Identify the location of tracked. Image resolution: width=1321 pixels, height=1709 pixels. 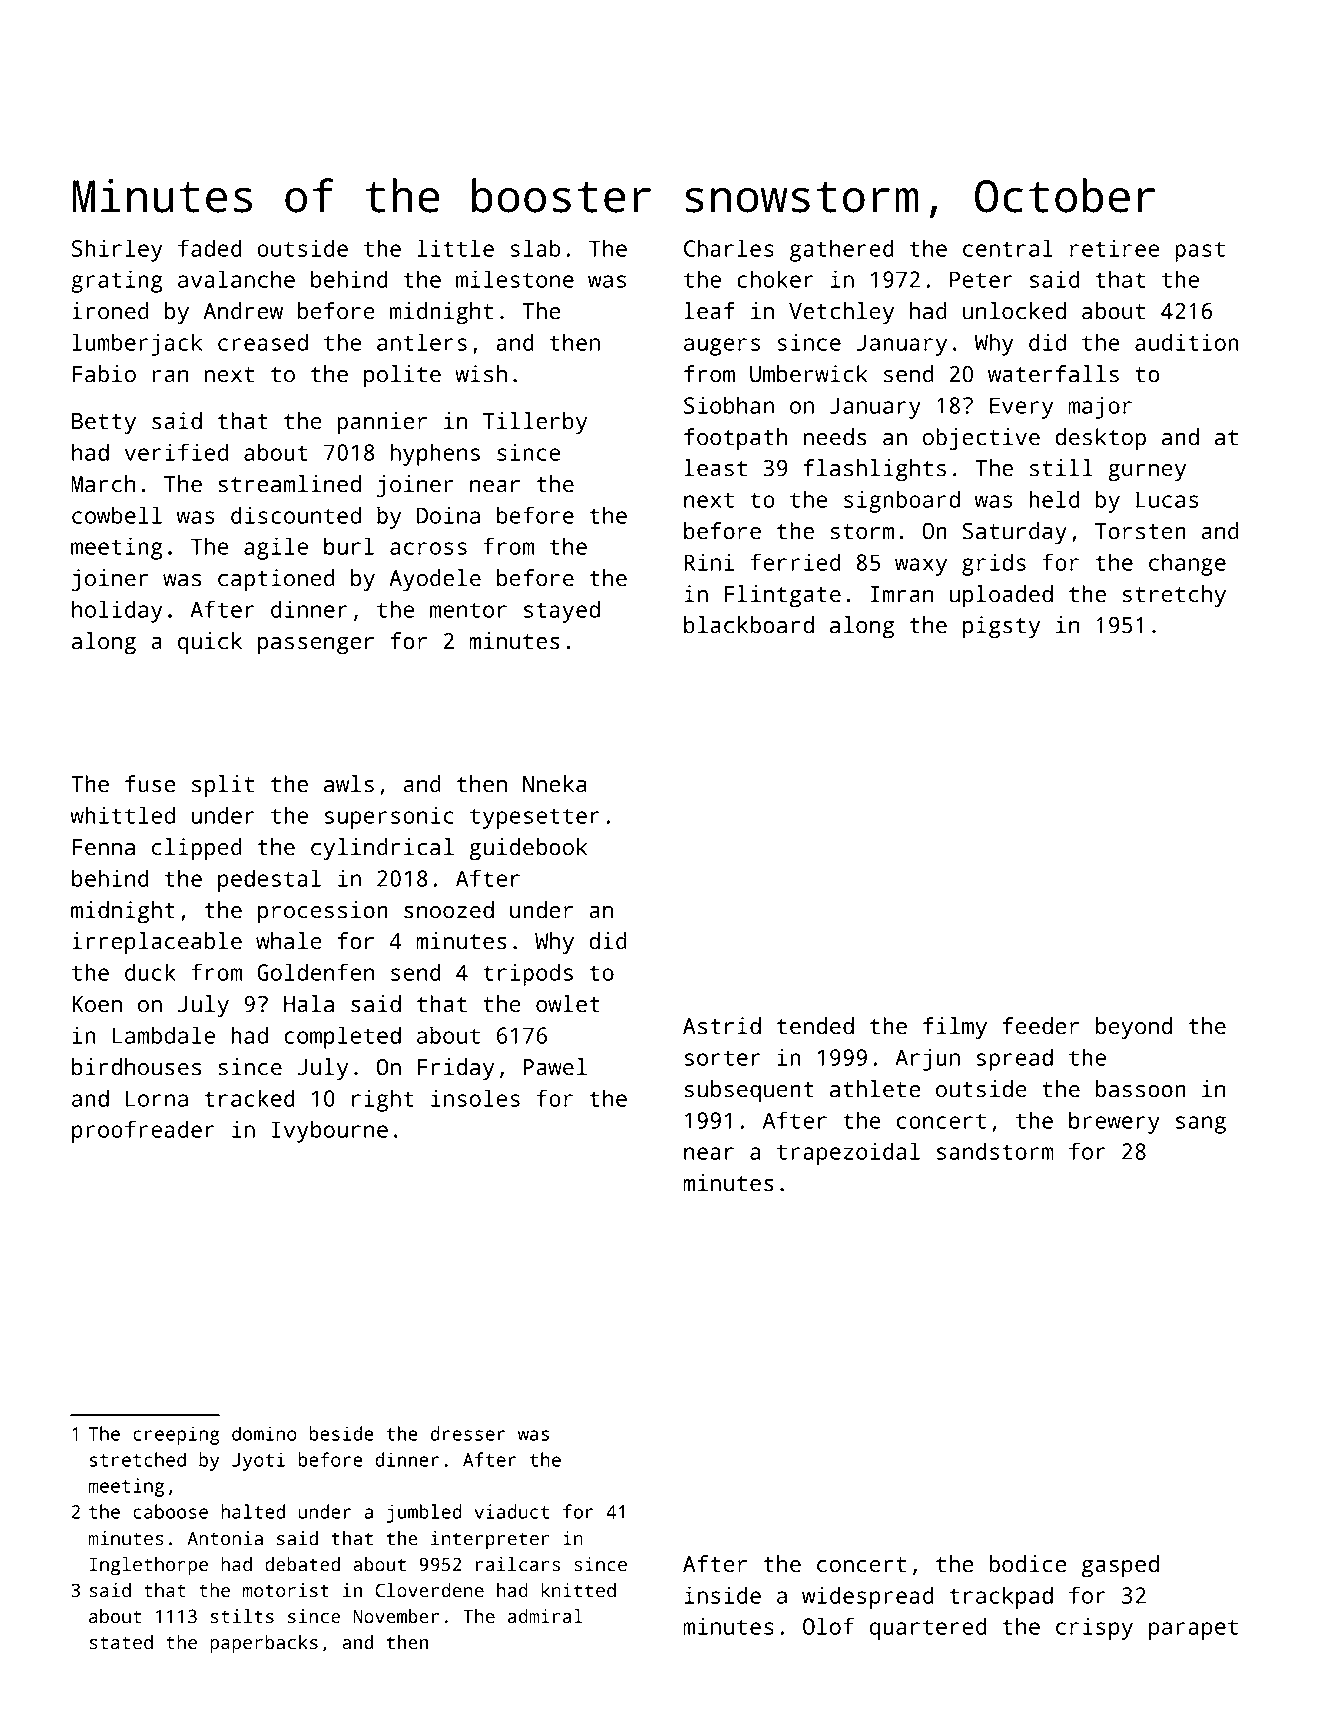
(249, 1098).
